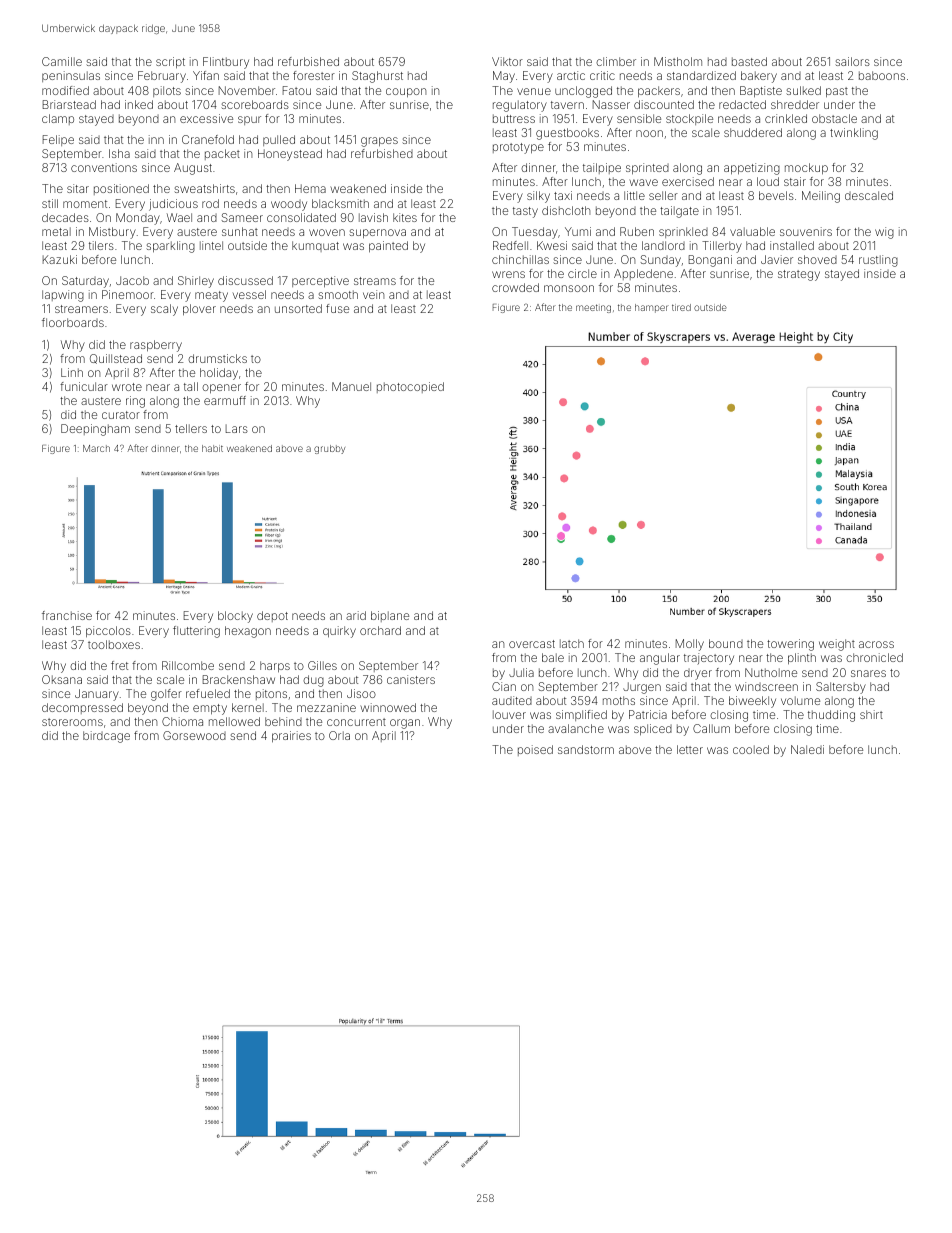 This screenshot has width=952, height=1233. Describe the element at coordinates (212, 448) in the screenshot. I see `habit` at that location.
